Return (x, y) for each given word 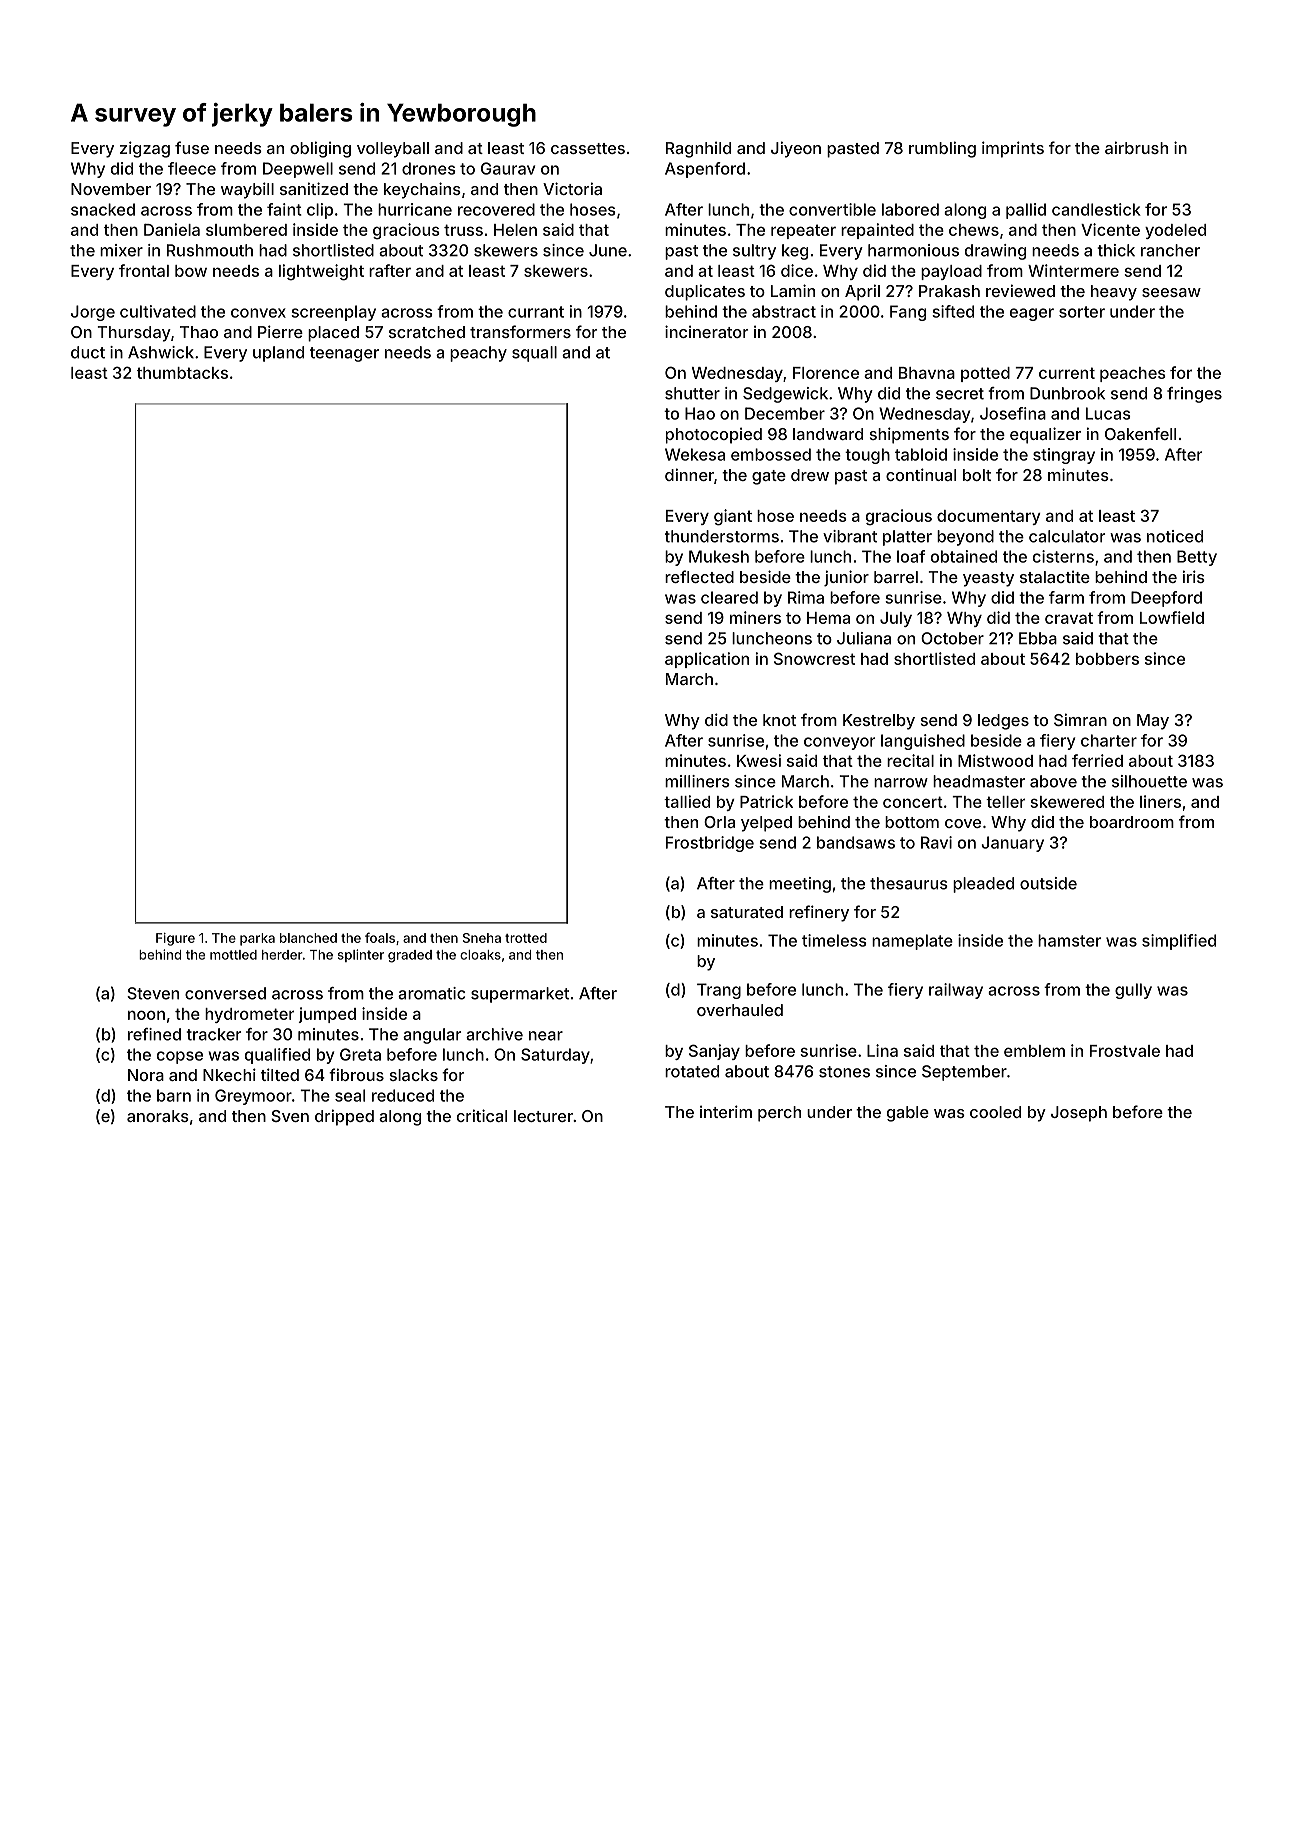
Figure (175, 939)
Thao (199, 332)
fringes (1194, 395)
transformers (520, 331)
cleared (729, 597)
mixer (121, 250)
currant (536, 312)
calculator (1067, 536)
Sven (290, 1116)
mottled (233, 955)
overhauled (740, 1010)
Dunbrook (1067, 393)
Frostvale (1125, 1051)
